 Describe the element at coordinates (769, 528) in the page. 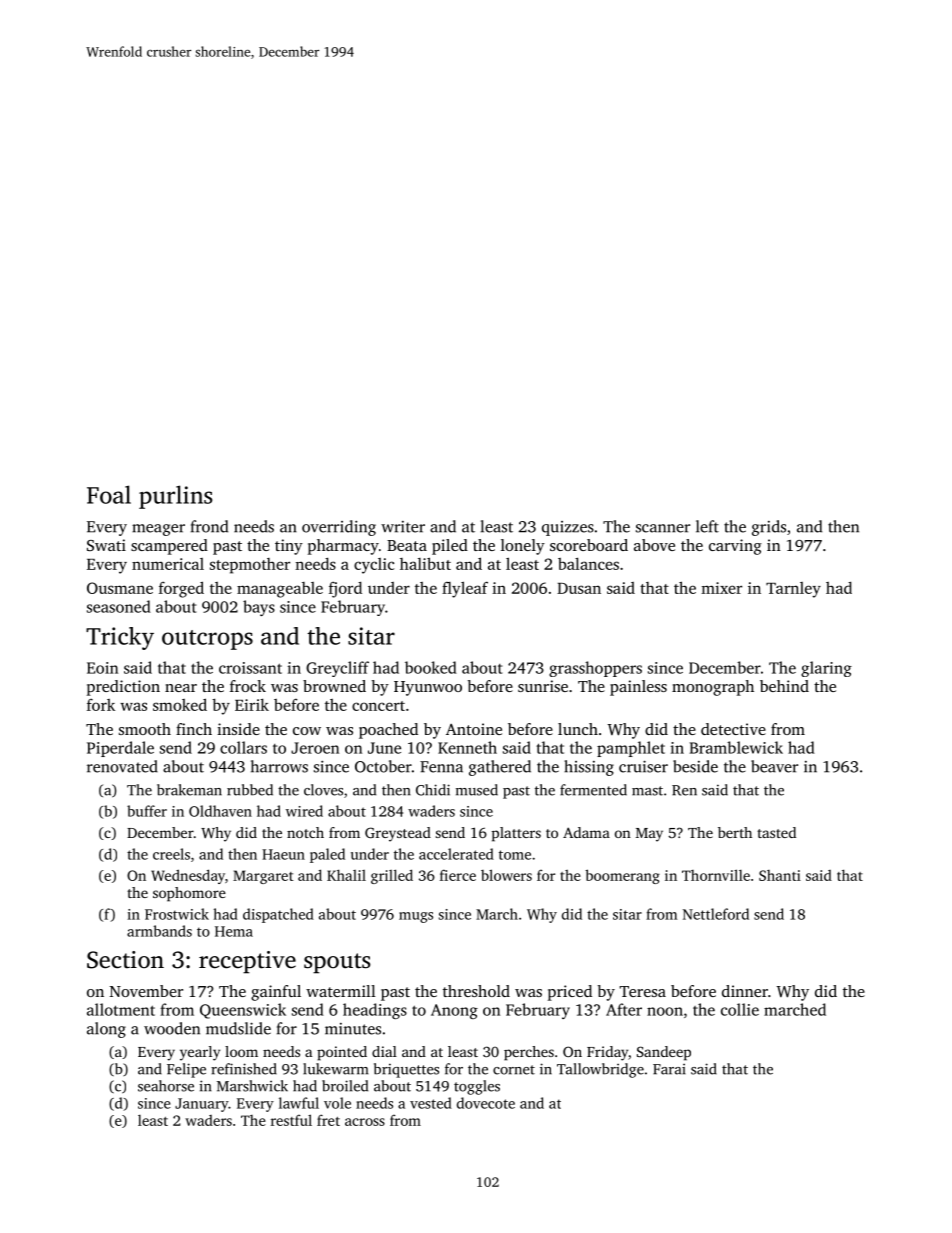

I see `grids` at that location.
